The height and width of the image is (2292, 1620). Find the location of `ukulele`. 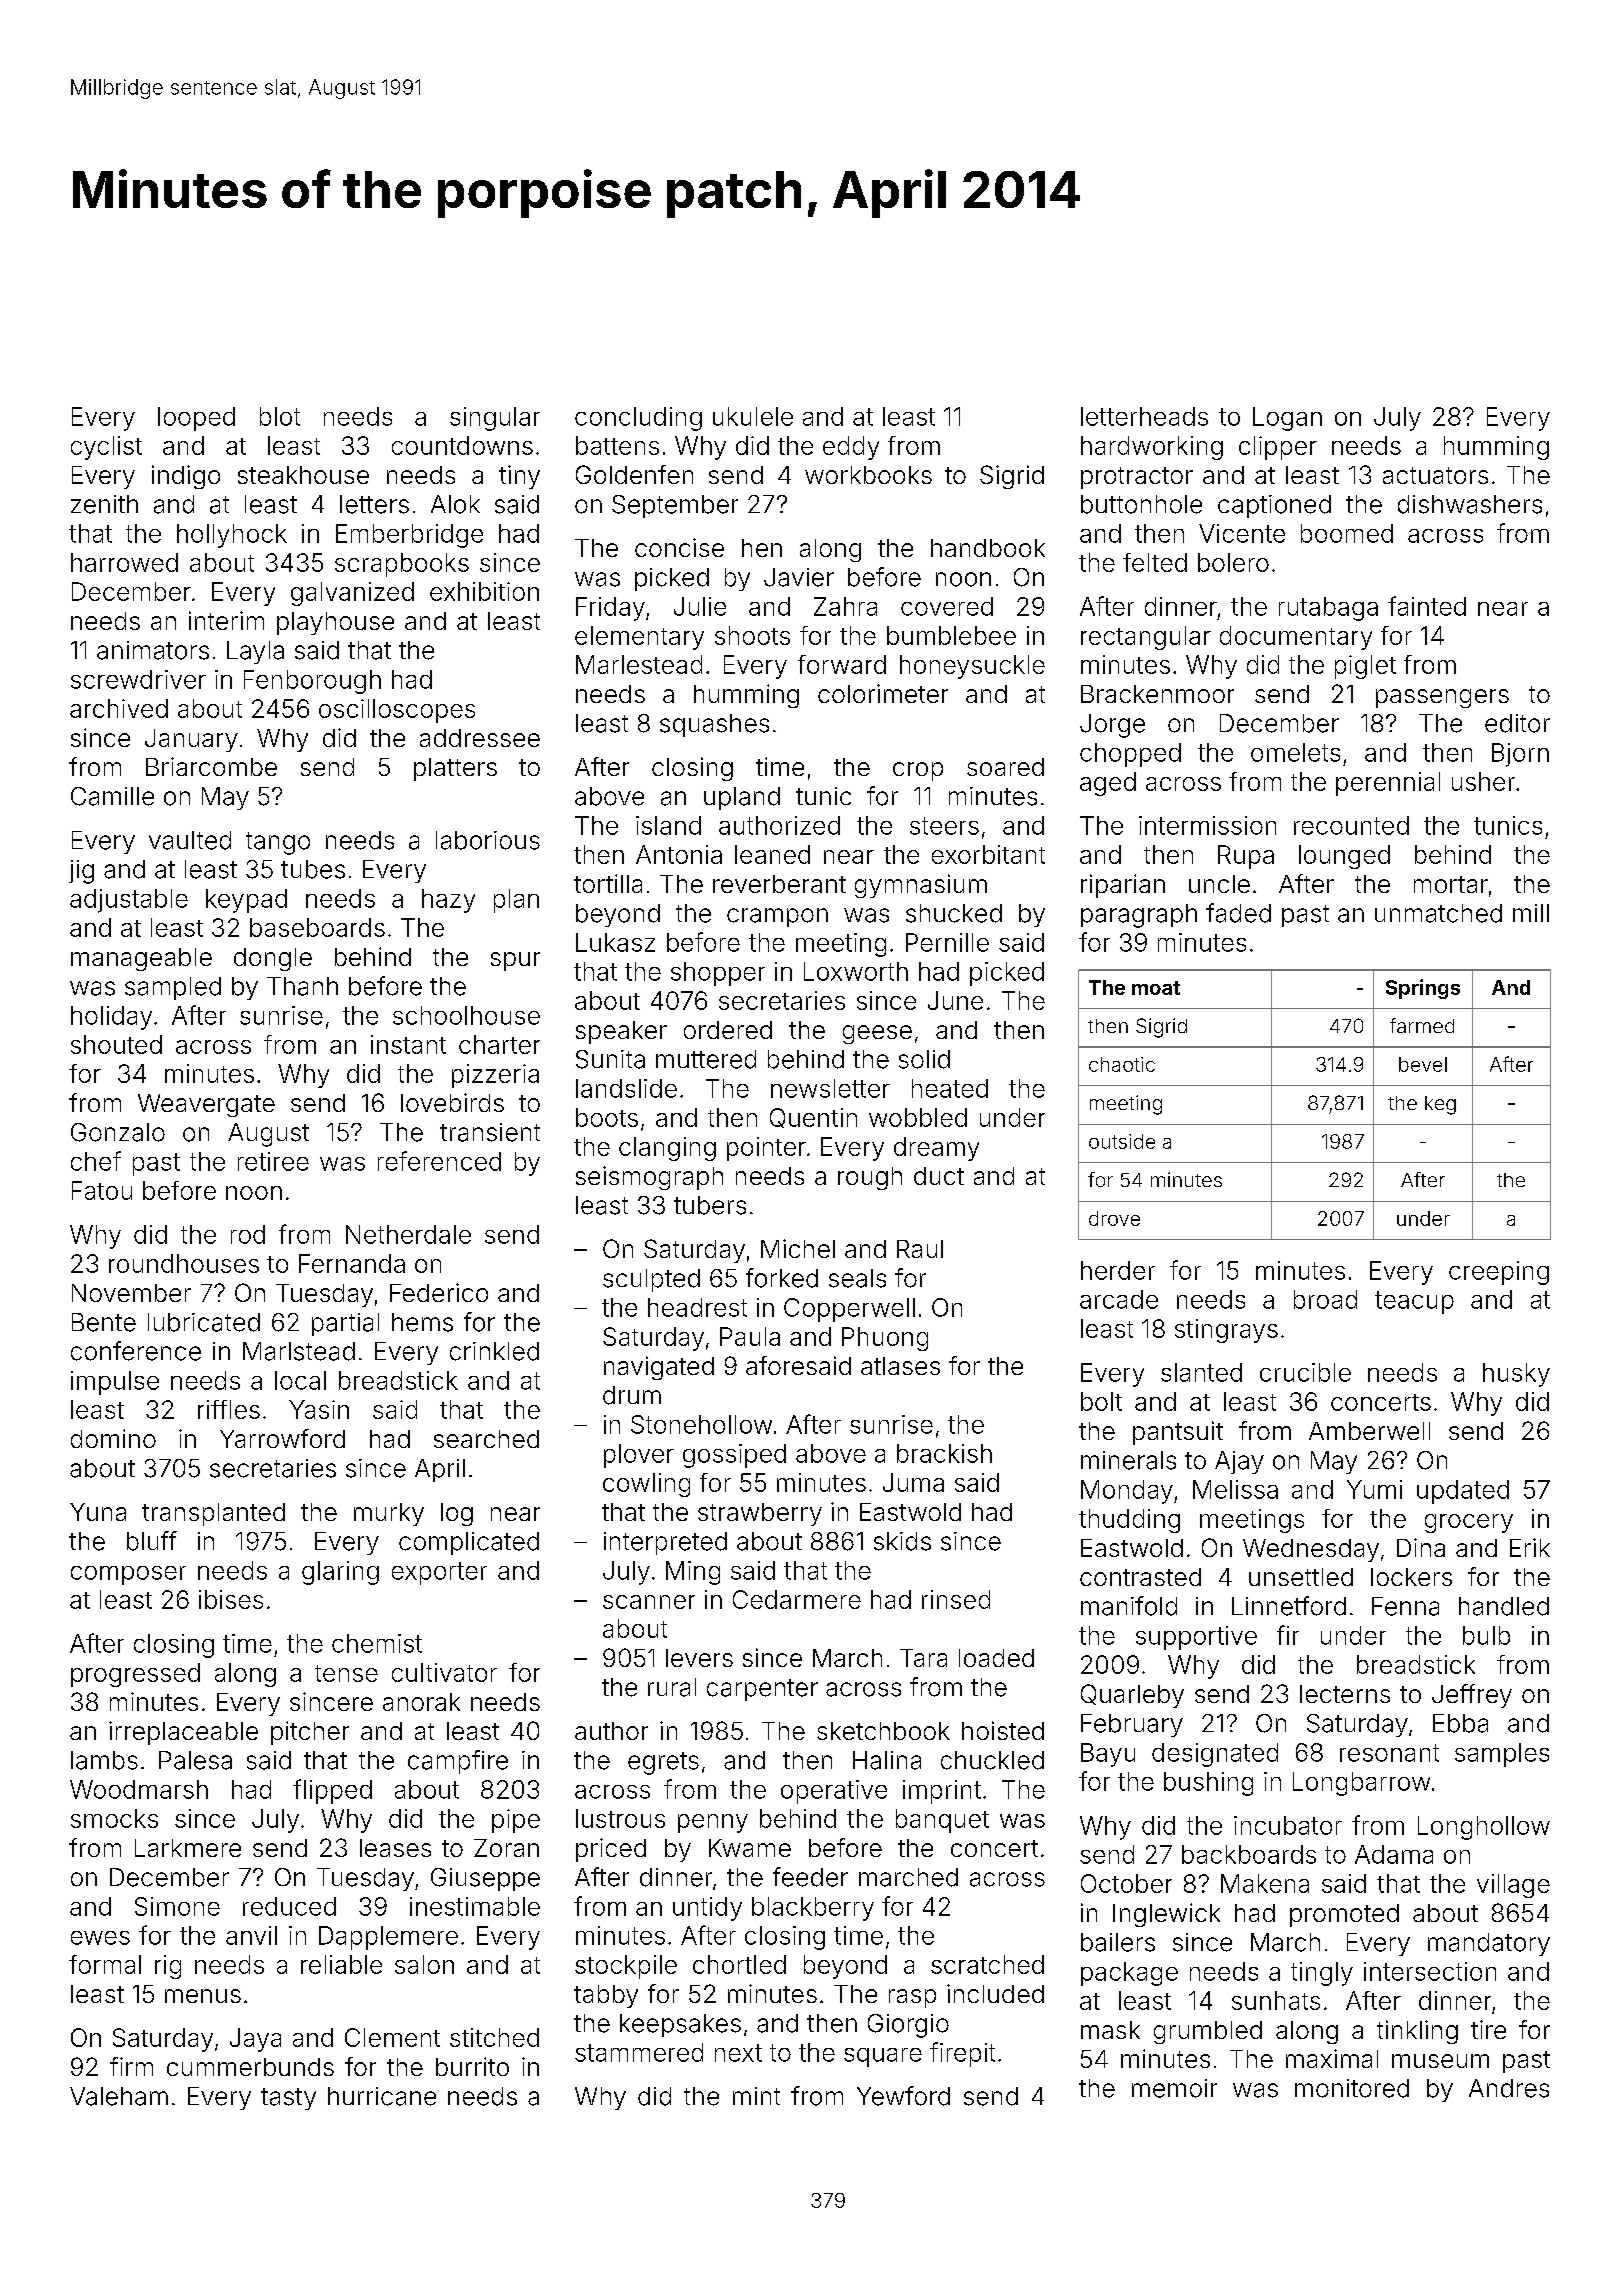

ukulele is located at coordinates (753, 416).
